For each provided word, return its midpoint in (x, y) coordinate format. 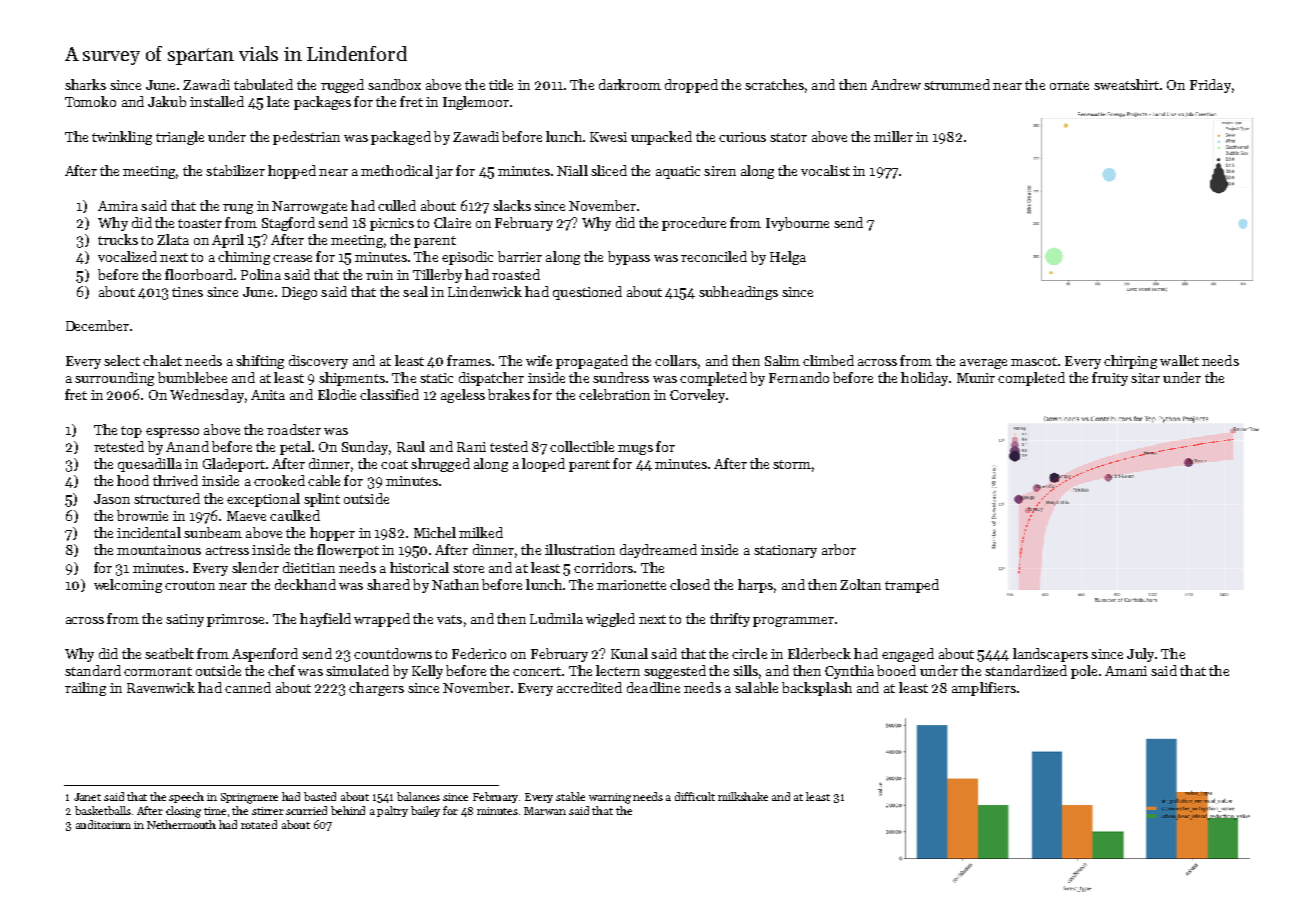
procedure (694, 224)
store (468, 568)
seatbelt (169, 653)
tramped (912, 586)
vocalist (825, 170)
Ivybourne (797, 224)
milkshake (743, 796)
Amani (1126, 671)
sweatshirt (1126, 84)
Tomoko (90, 101)
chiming (244, 258)
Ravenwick (161, 687)
